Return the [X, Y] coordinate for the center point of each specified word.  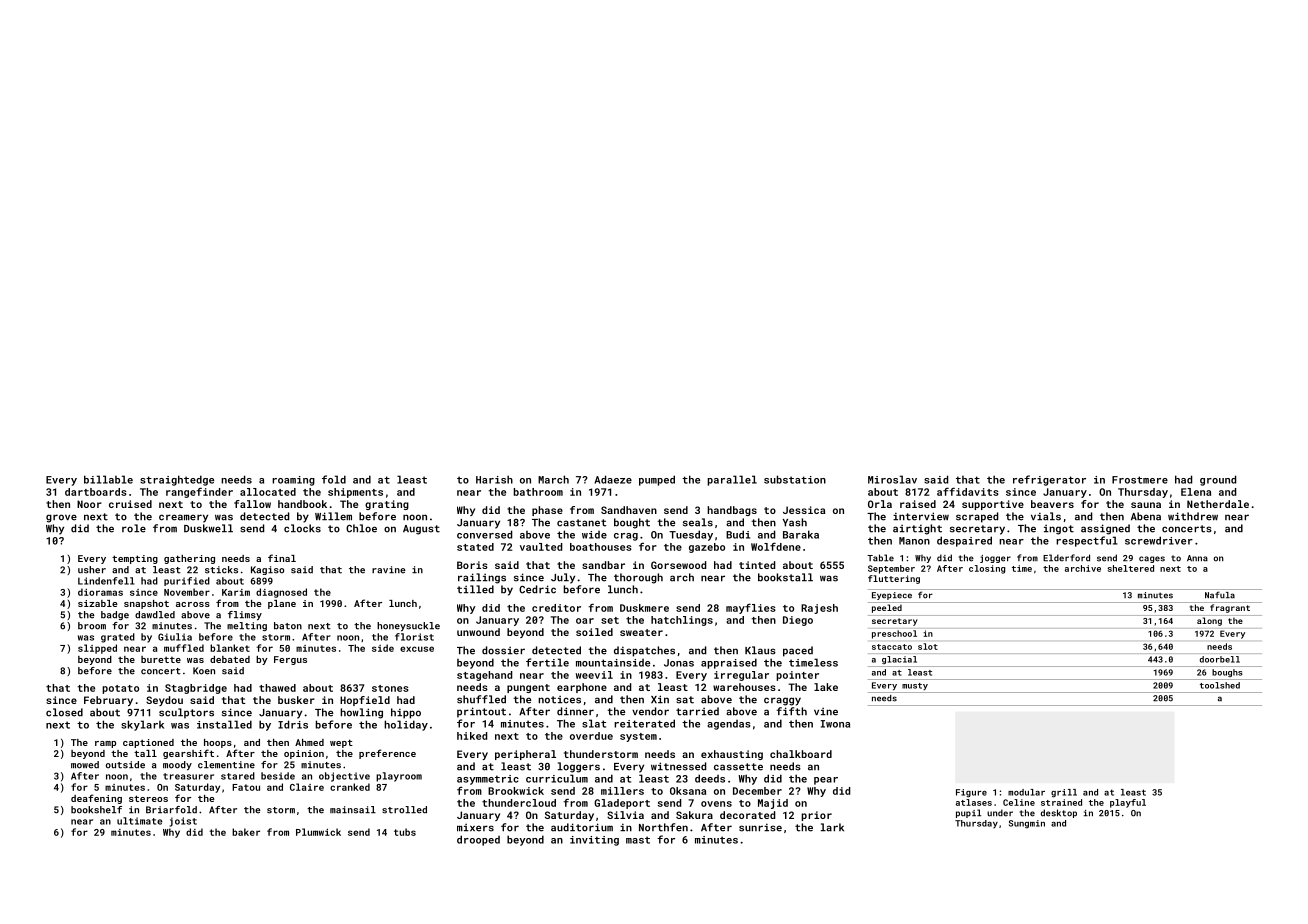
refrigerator [1049, 480]
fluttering [894, 579]
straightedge [177, 480]
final [282, 558]
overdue [591, 736]
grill [1064, 793]
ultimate [139, 821]
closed [64, 712]
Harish [494, 479]
